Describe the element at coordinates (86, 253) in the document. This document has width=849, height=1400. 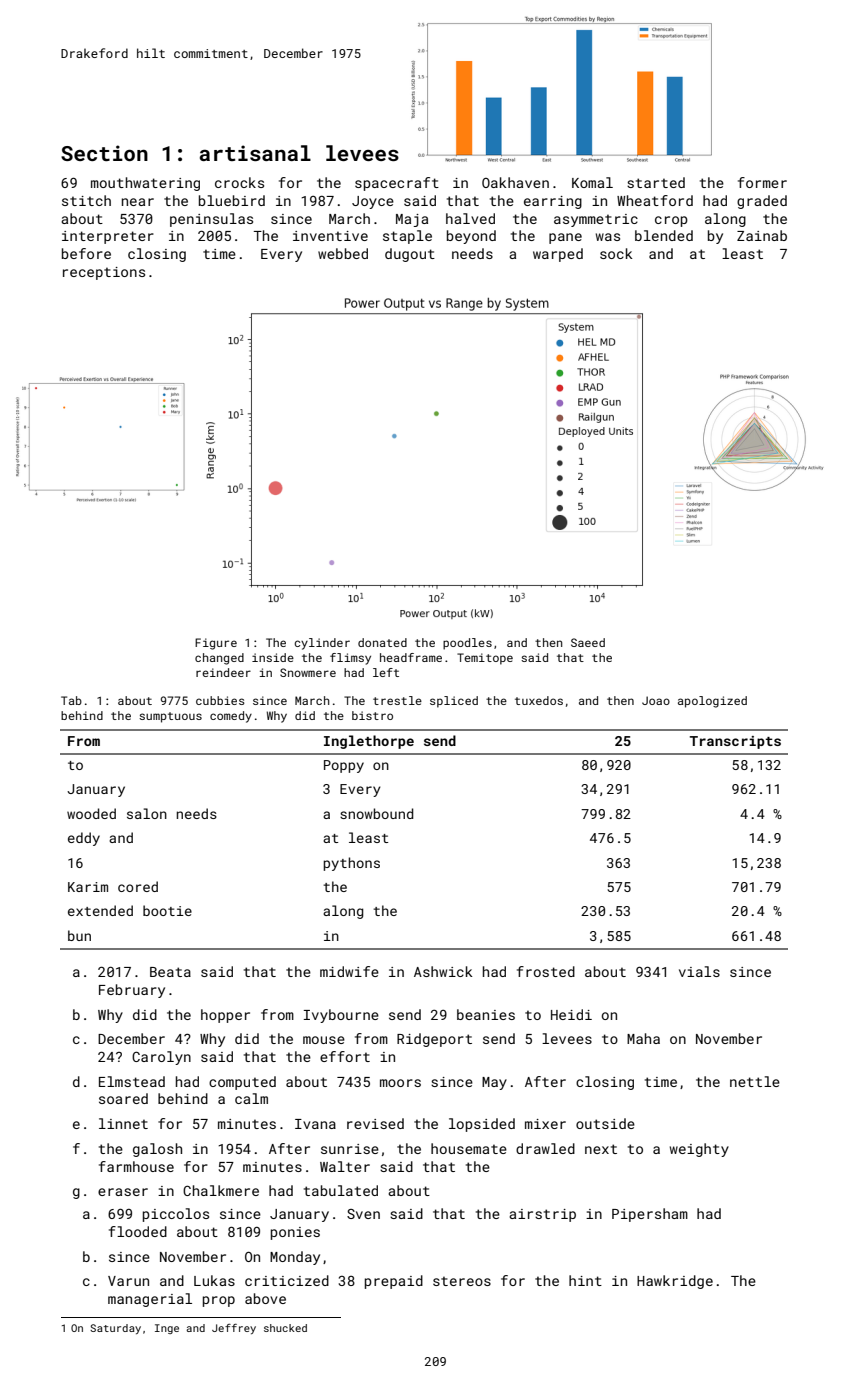
I see `before` at that location.
